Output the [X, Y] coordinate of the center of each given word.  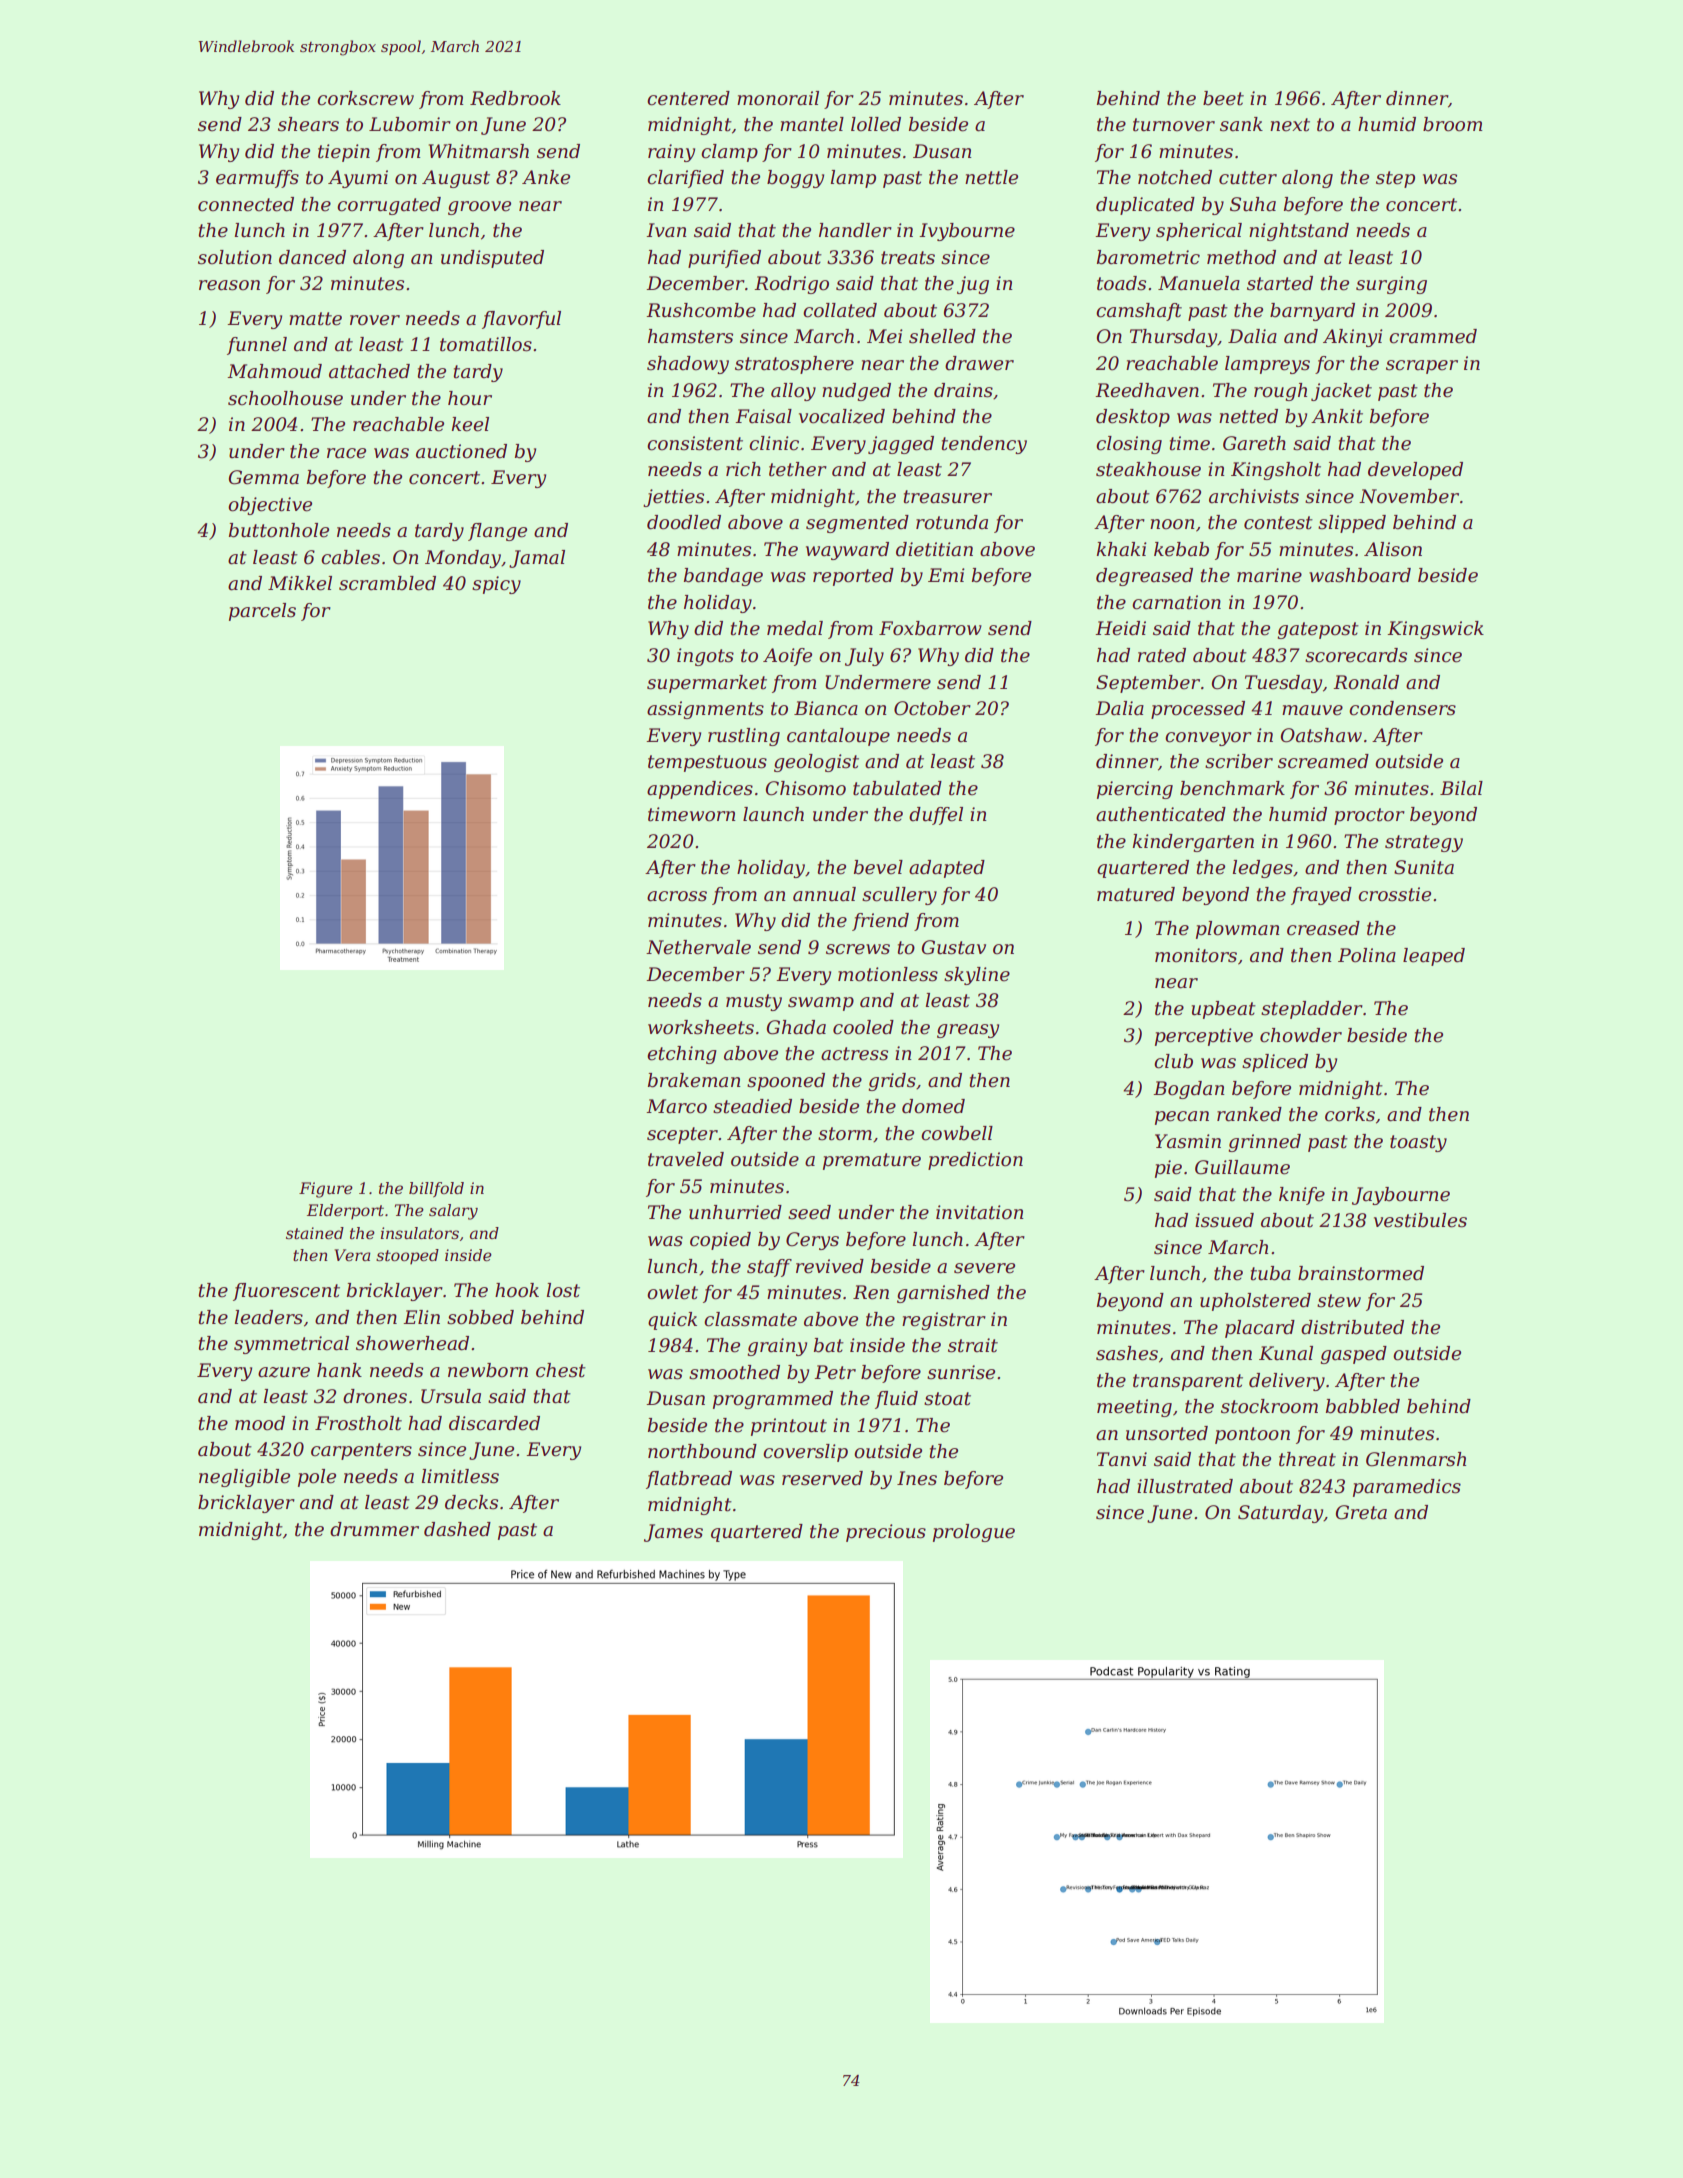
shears [308, 124]
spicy [496, 585]
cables [350, 557]
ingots [705, 657]
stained [315, 1233]
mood [260, 1423]
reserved [822, 1478]
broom [1452, 124]
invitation [980, 1212]
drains [963, 390]
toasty [1418, 1143]
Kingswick [1435, 630]
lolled [876, 124]
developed [1415, 471]
